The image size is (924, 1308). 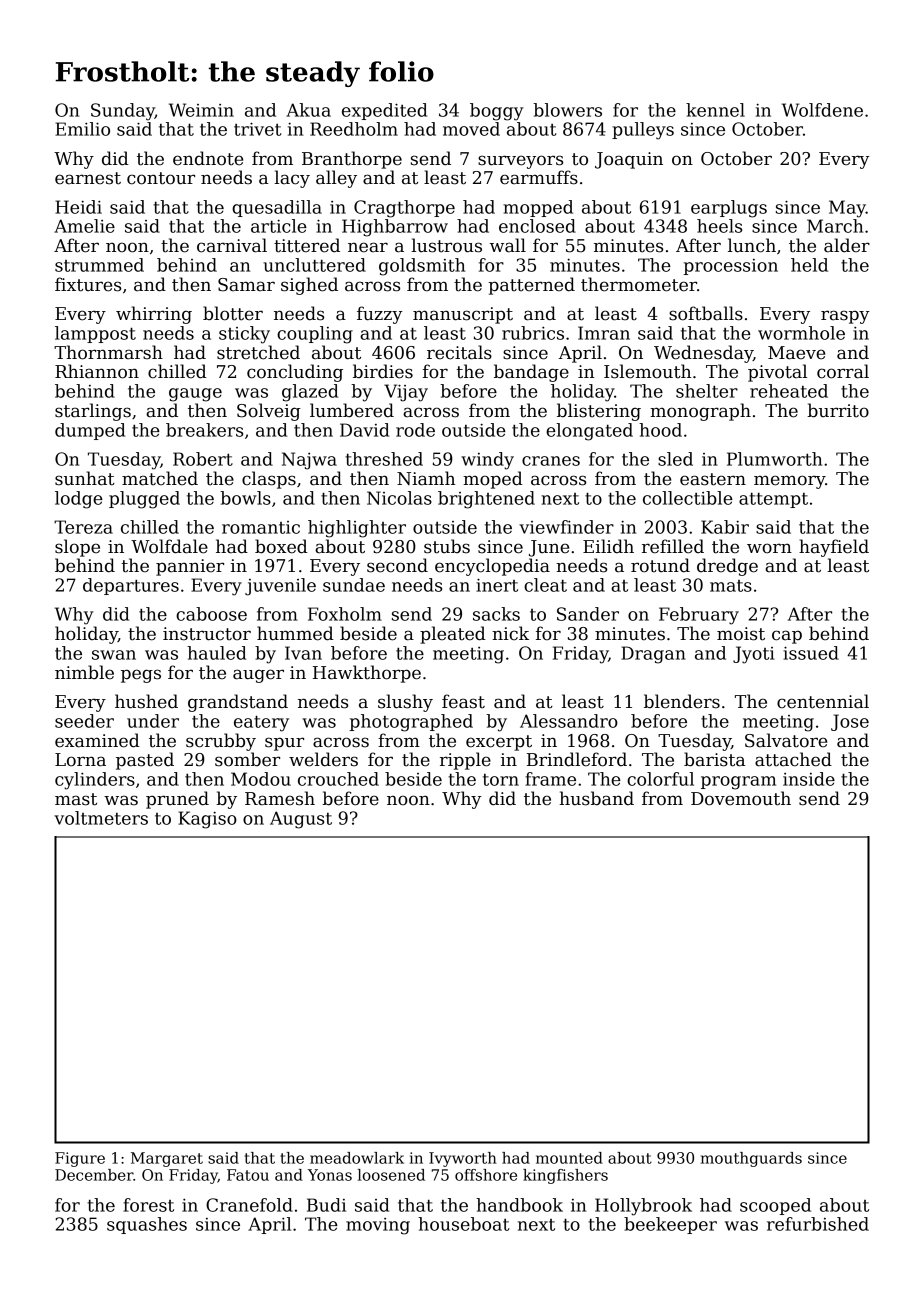 What do you see at coordinates (422, 267) in the document?
I see `goldsmith` at bounding box center [422, 267].
